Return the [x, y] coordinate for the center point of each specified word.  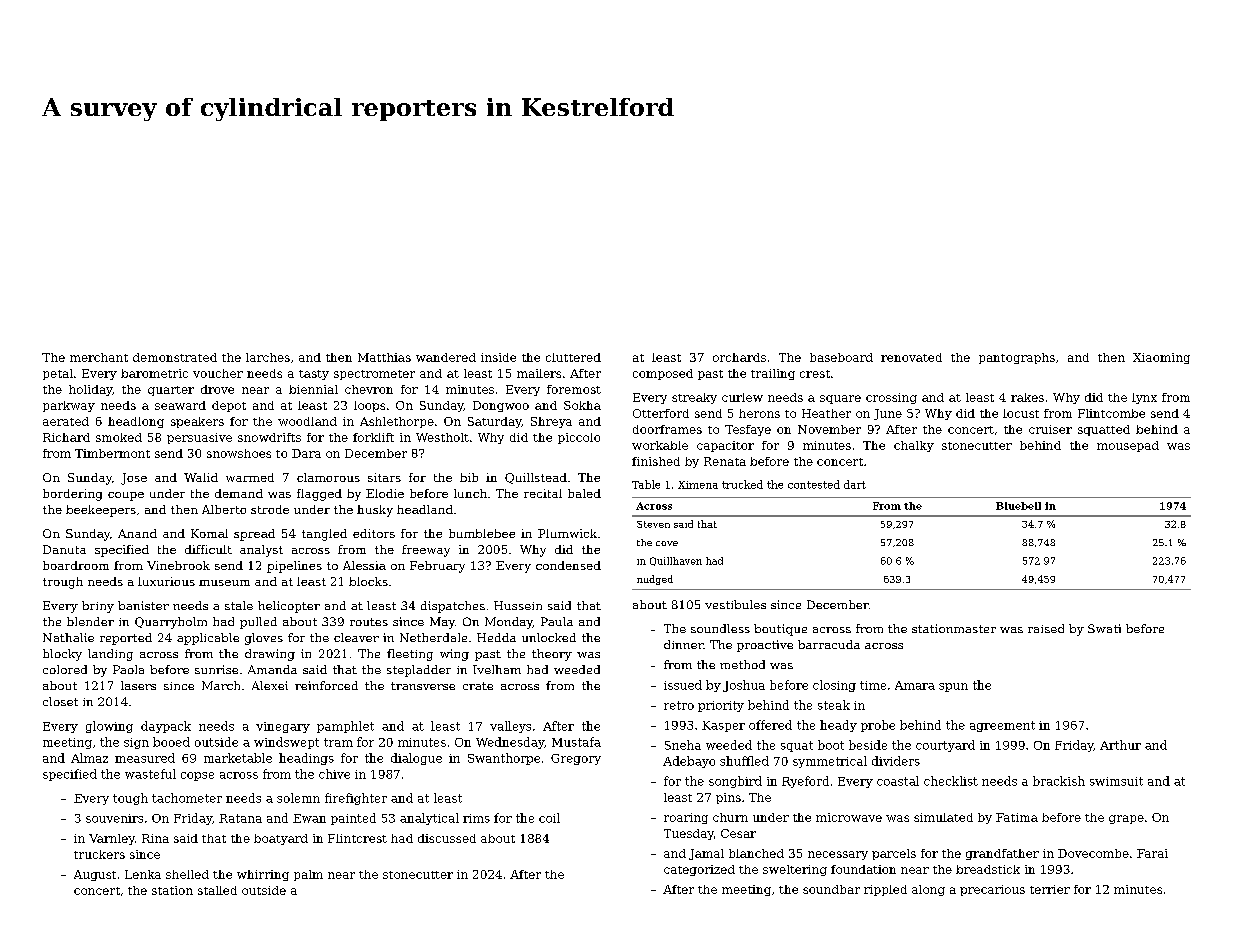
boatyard [281, 839]
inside [498, 357]
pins [728, 798]
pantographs [1017, 358]
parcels [894, 854]
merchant [99, 357]
